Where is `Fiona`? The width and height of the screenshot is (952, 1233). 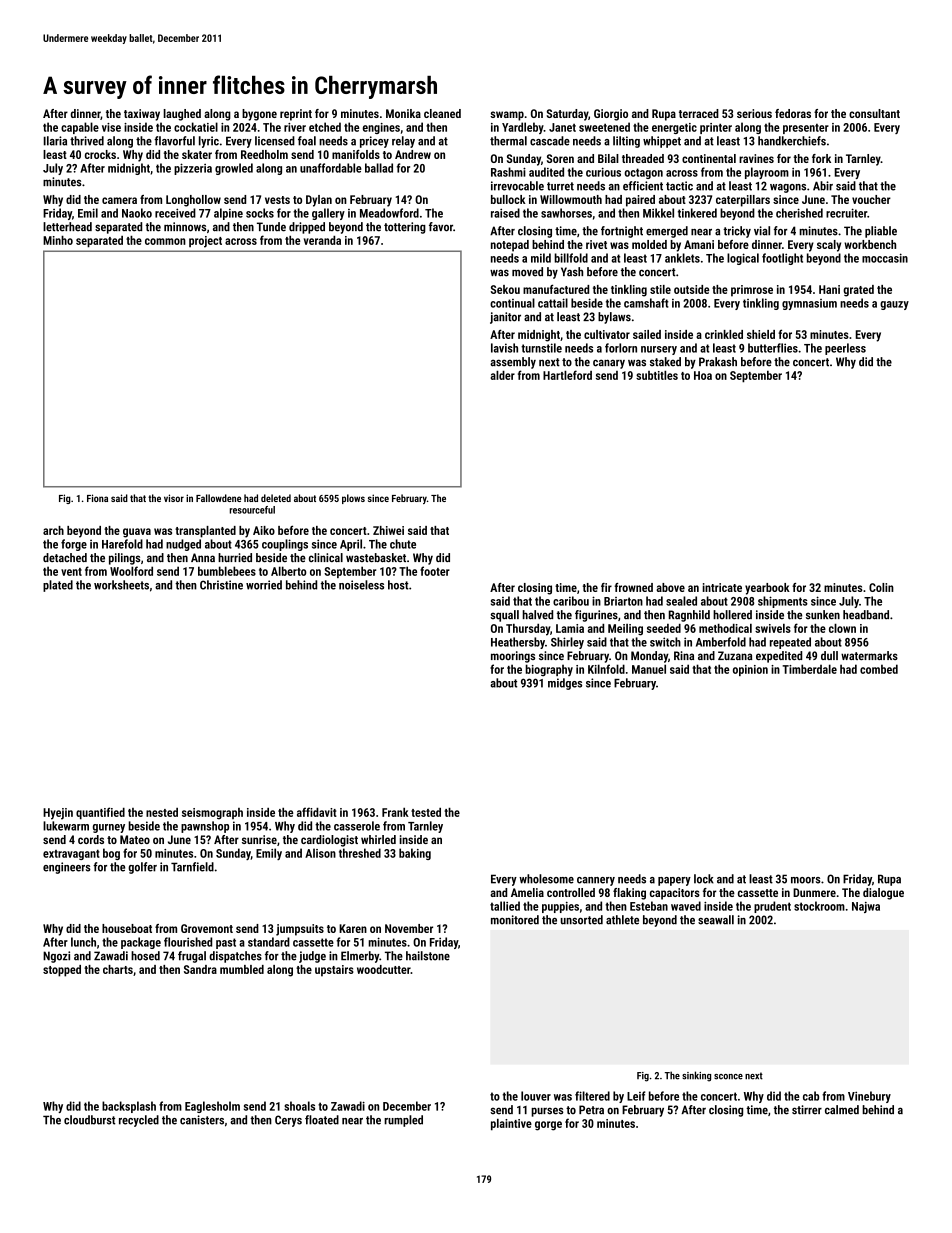 Fiona is located at coordinates (97, 498).
